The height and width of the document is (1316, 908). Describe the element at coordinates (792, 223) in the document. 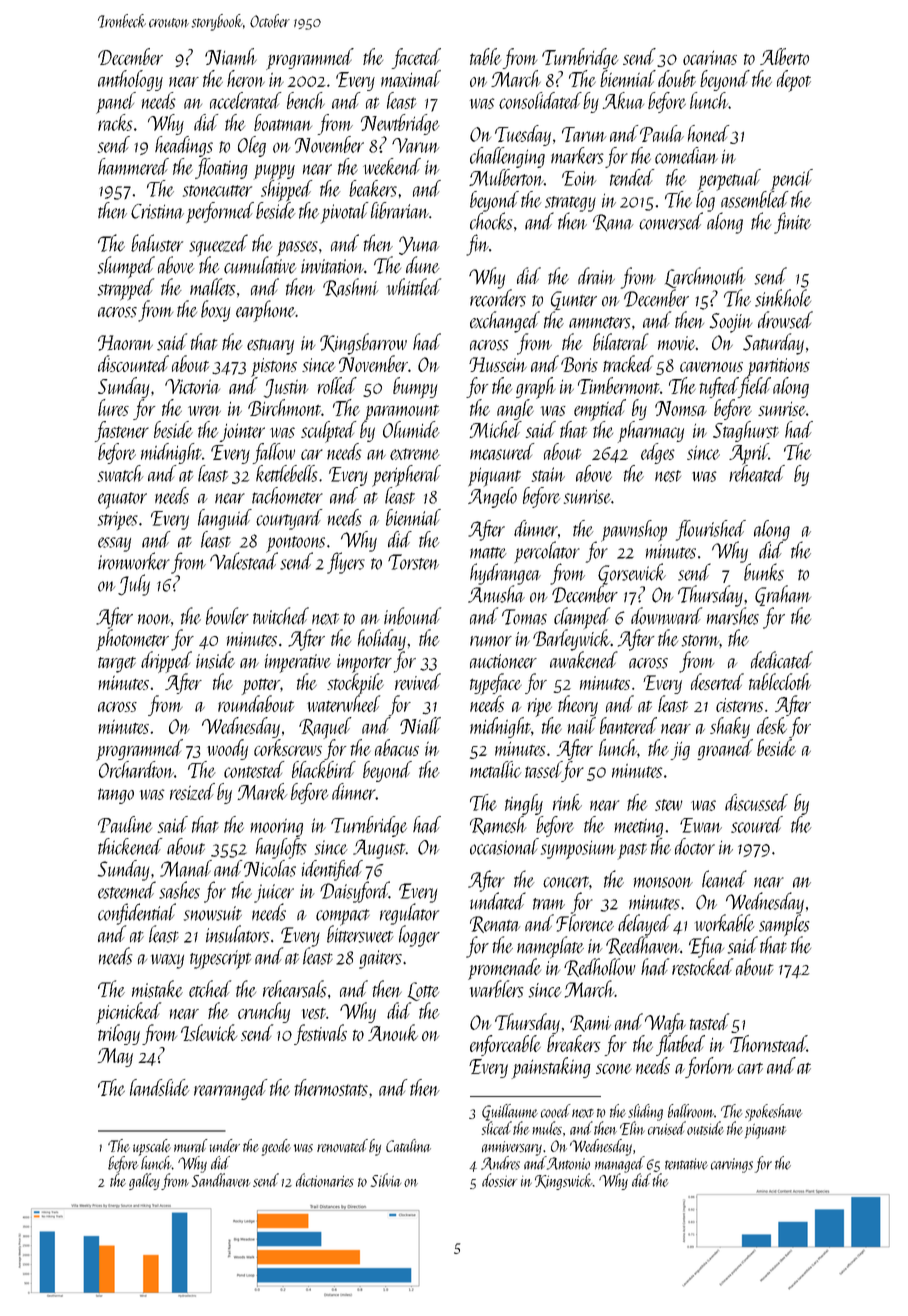

I see `finite` at that location.
